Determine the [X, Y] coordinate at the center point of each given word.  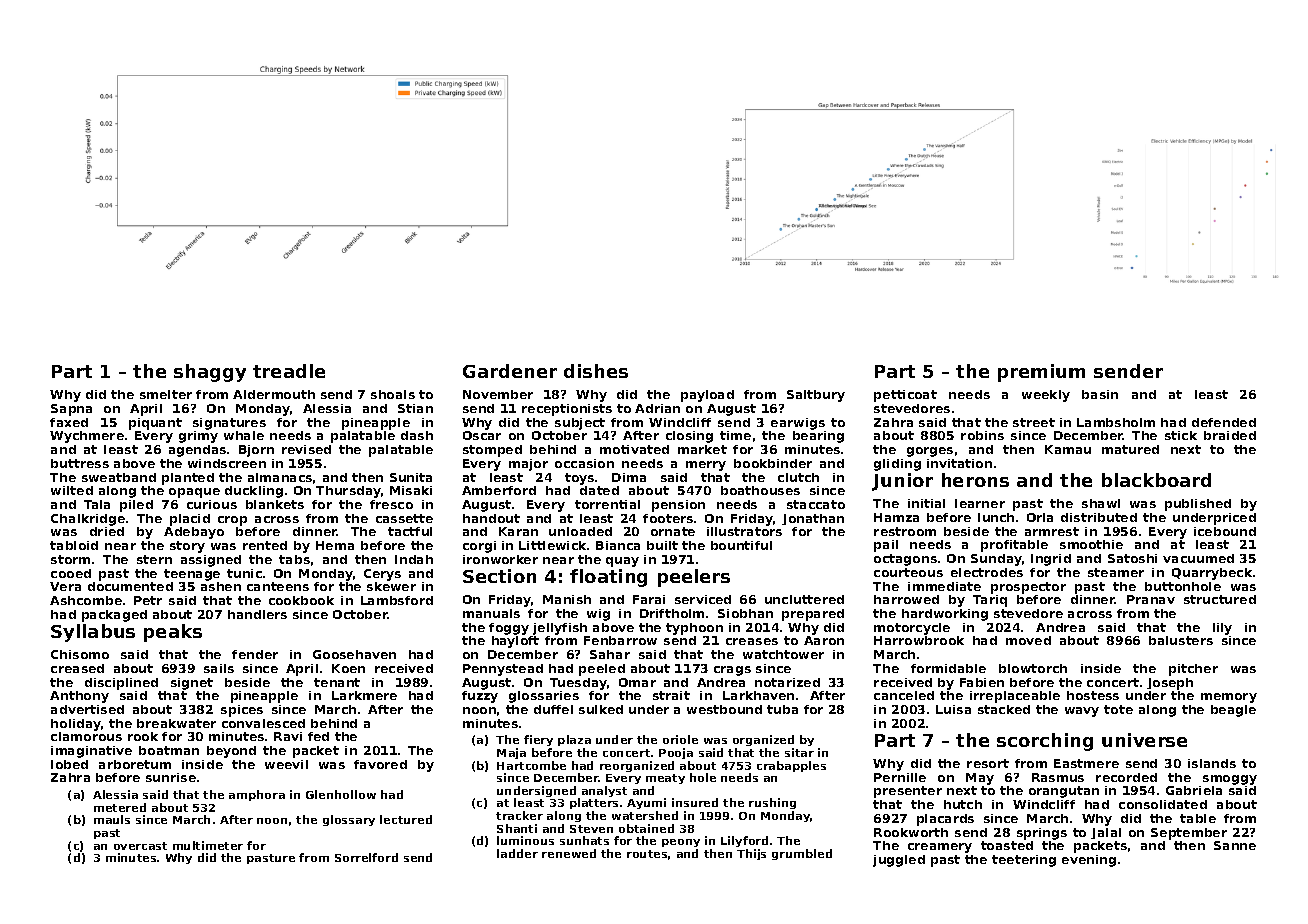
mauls [112, 819]
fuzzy [480, 697]
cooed [71, 573]
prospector [1028, 588]
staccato [816, 504]
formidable [948, 668]
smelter [166, 394]
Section [499, 576]
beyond [231, 752]
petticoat [905, 396]
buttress [80, 463]
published [1198, 505]
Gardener [510, 371]
